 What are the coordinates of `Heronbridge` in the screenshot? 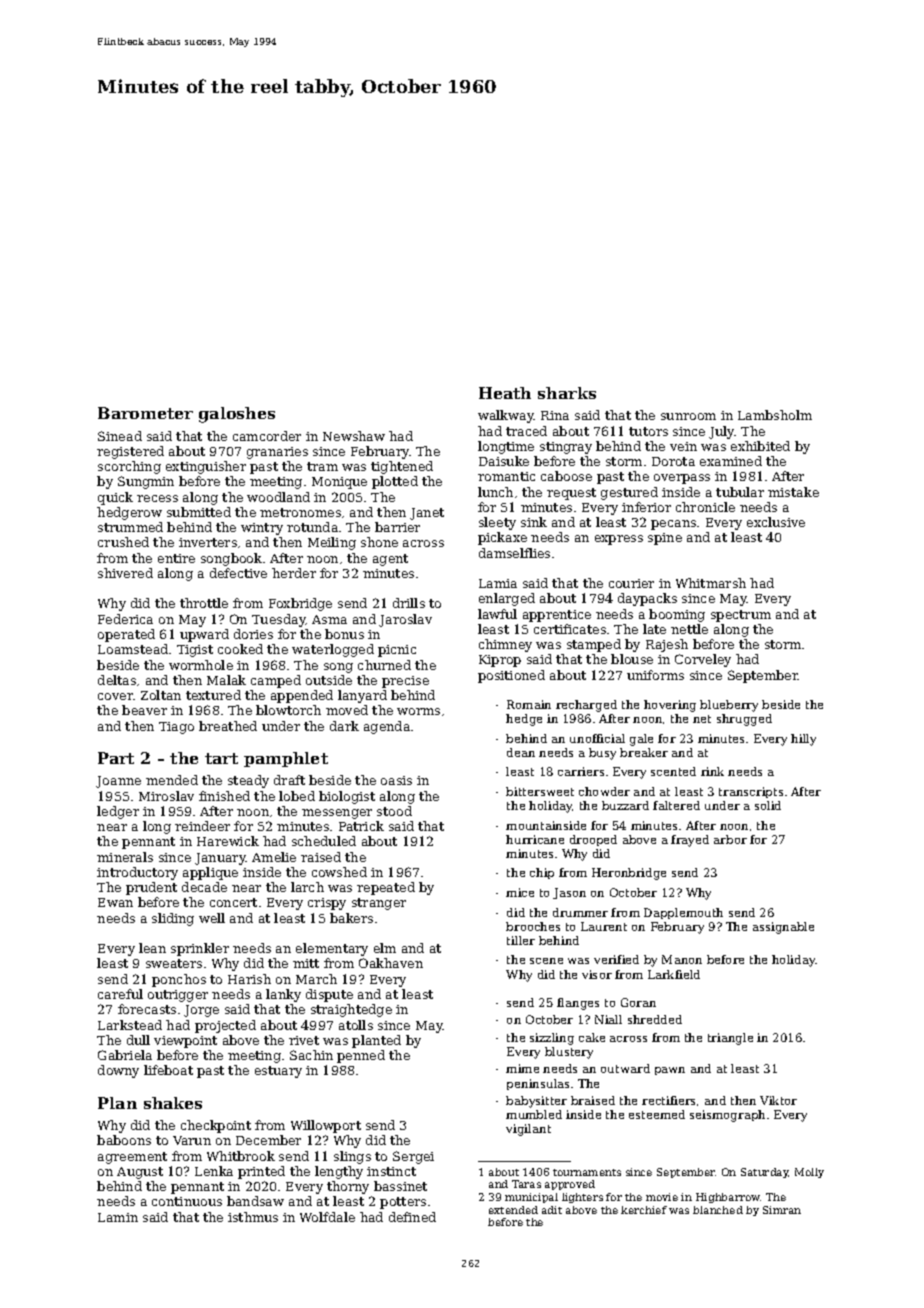 It's located at (629, 874).
